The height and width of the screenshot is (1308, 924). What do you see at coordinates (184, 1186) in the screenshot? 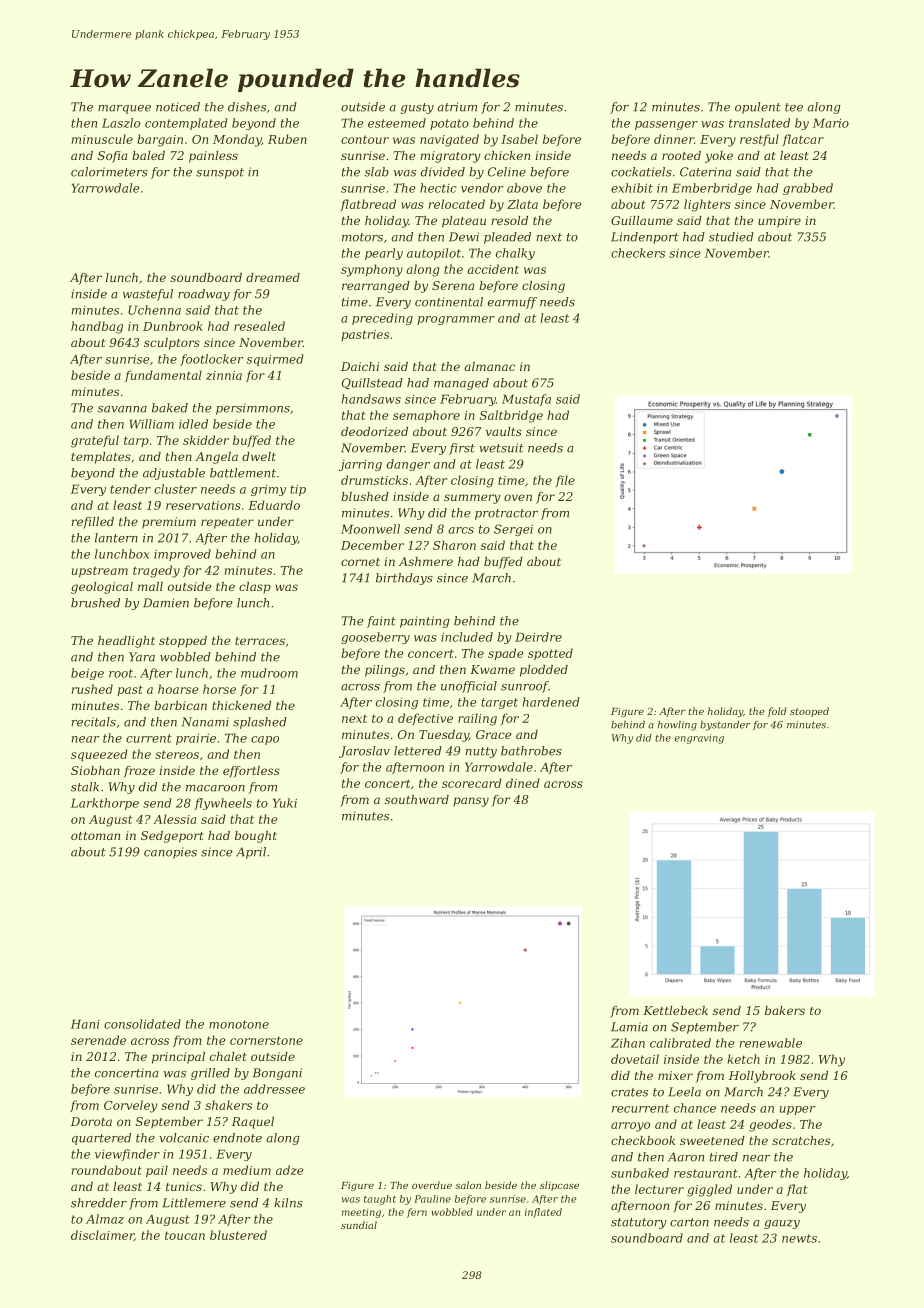
I see `tunics` at bounding box center [184, 1186].
